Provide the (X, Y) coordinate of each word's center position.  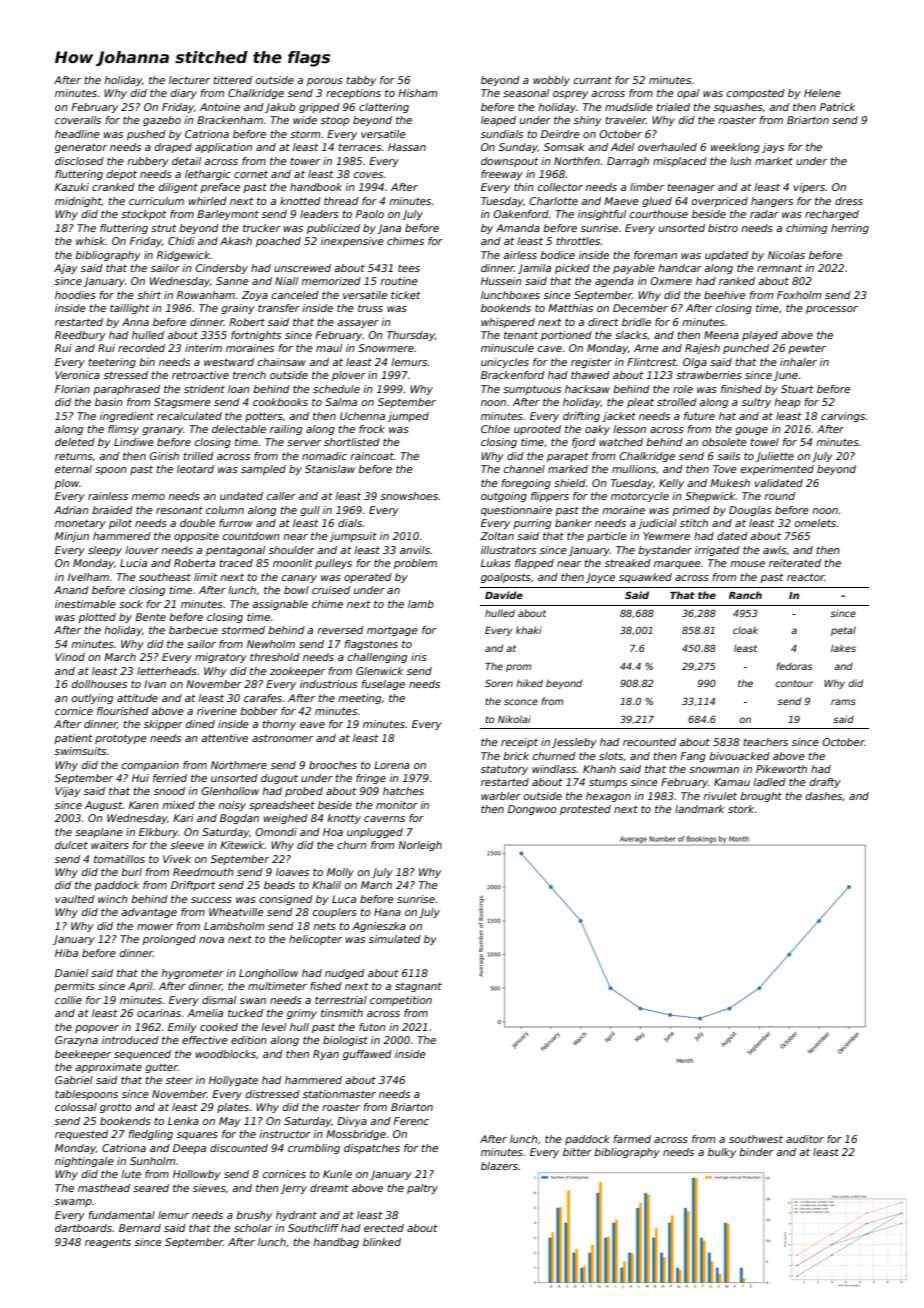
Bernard (140, 1228)
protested (585, 810)
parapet (568, 457)
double (197, 523)
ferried (170, 778)
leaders (319, 214)
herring (850, 229)
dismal (219, 1000)
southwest (756, 1139)
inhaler (798, 362)
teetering (112, 363)
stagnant (418, 987)
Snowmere (386, 348)
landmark (700, 809)
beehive (725, 295)
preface (220, 188)
